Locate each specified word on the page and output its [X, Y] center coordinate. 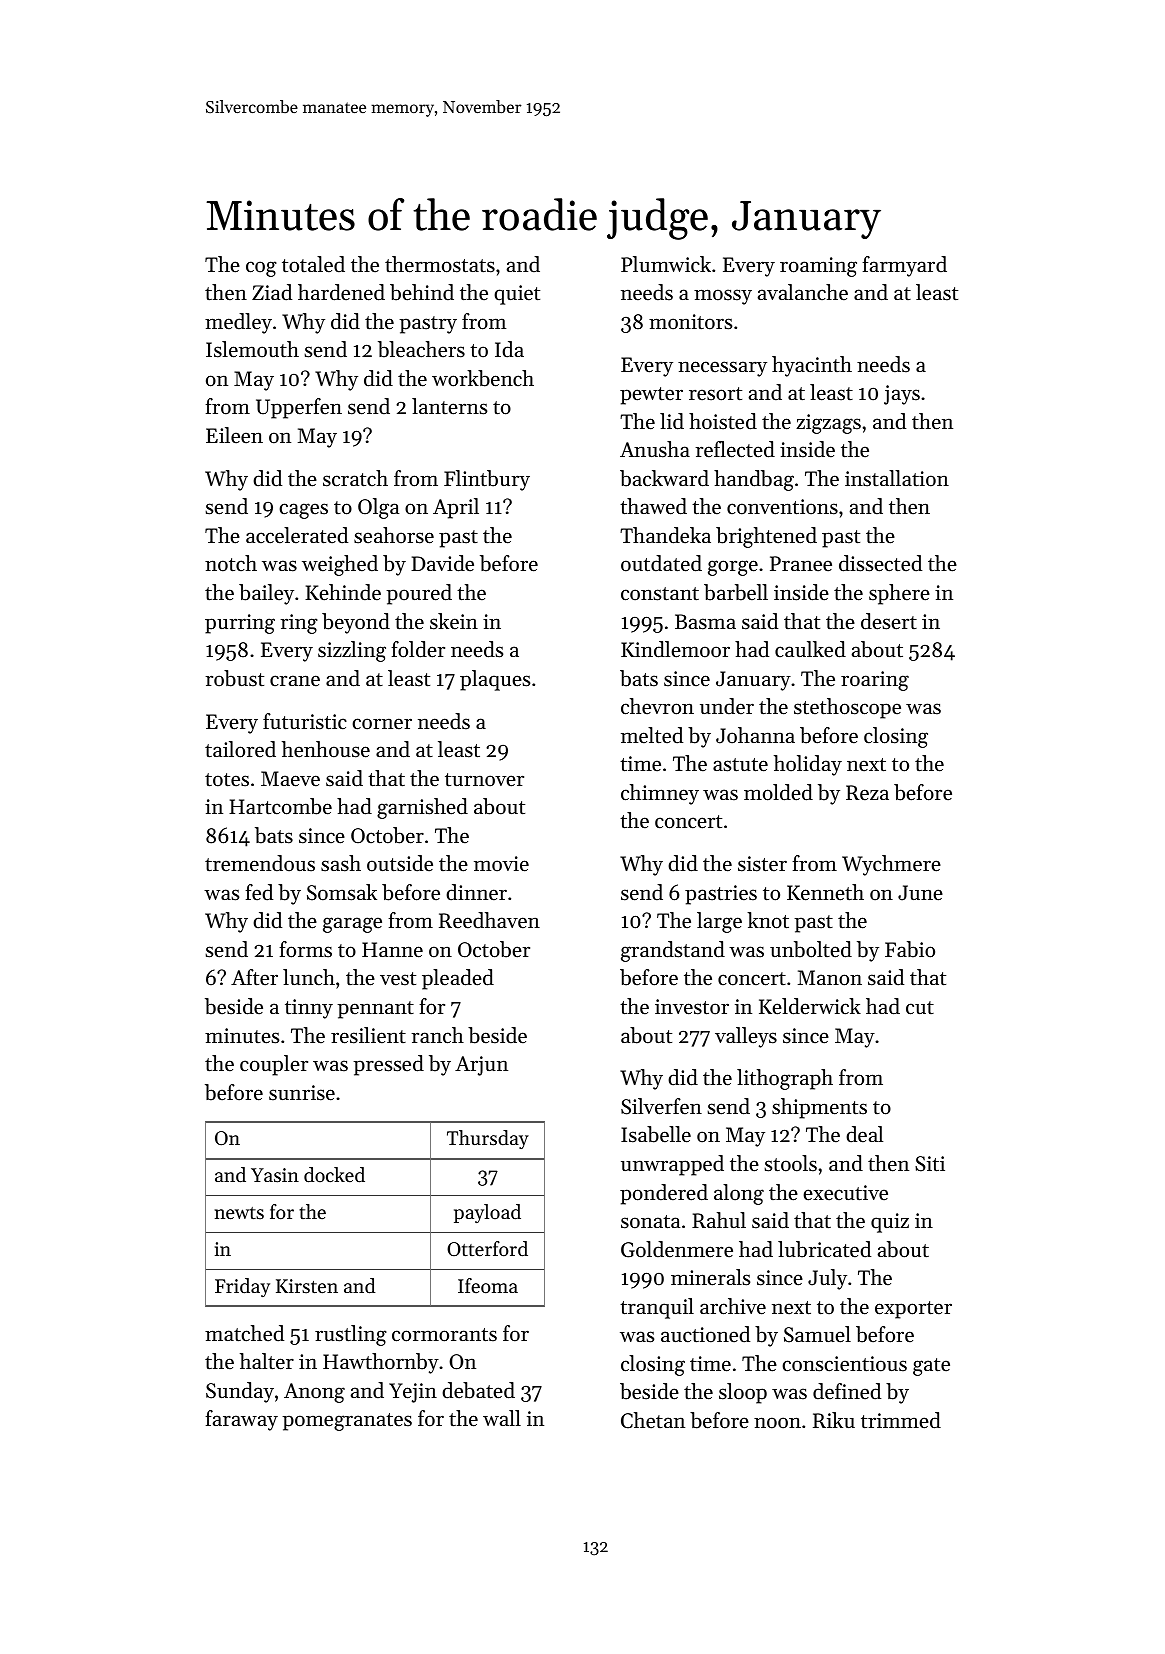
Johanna [755, 735]
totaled [313, 264]
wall [502, 1418]
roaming [818, 267]
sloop [743, 1393]
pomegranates [347, 1422]
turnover [484, 780]
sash [341, 863]
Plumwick [666, 264]
